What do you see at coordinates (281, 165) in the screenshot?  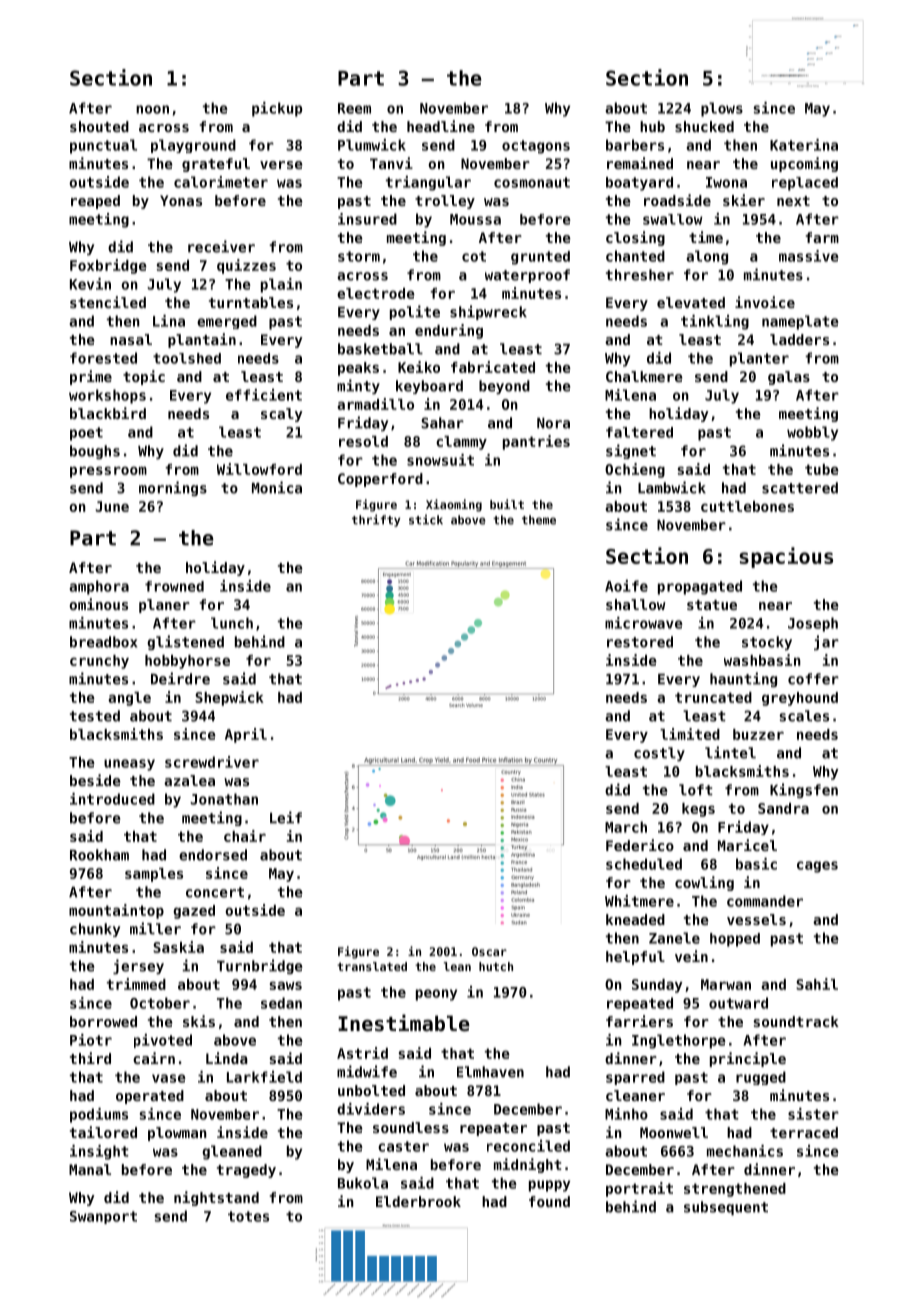 I see `verse` at bounding box center [281, 165].
